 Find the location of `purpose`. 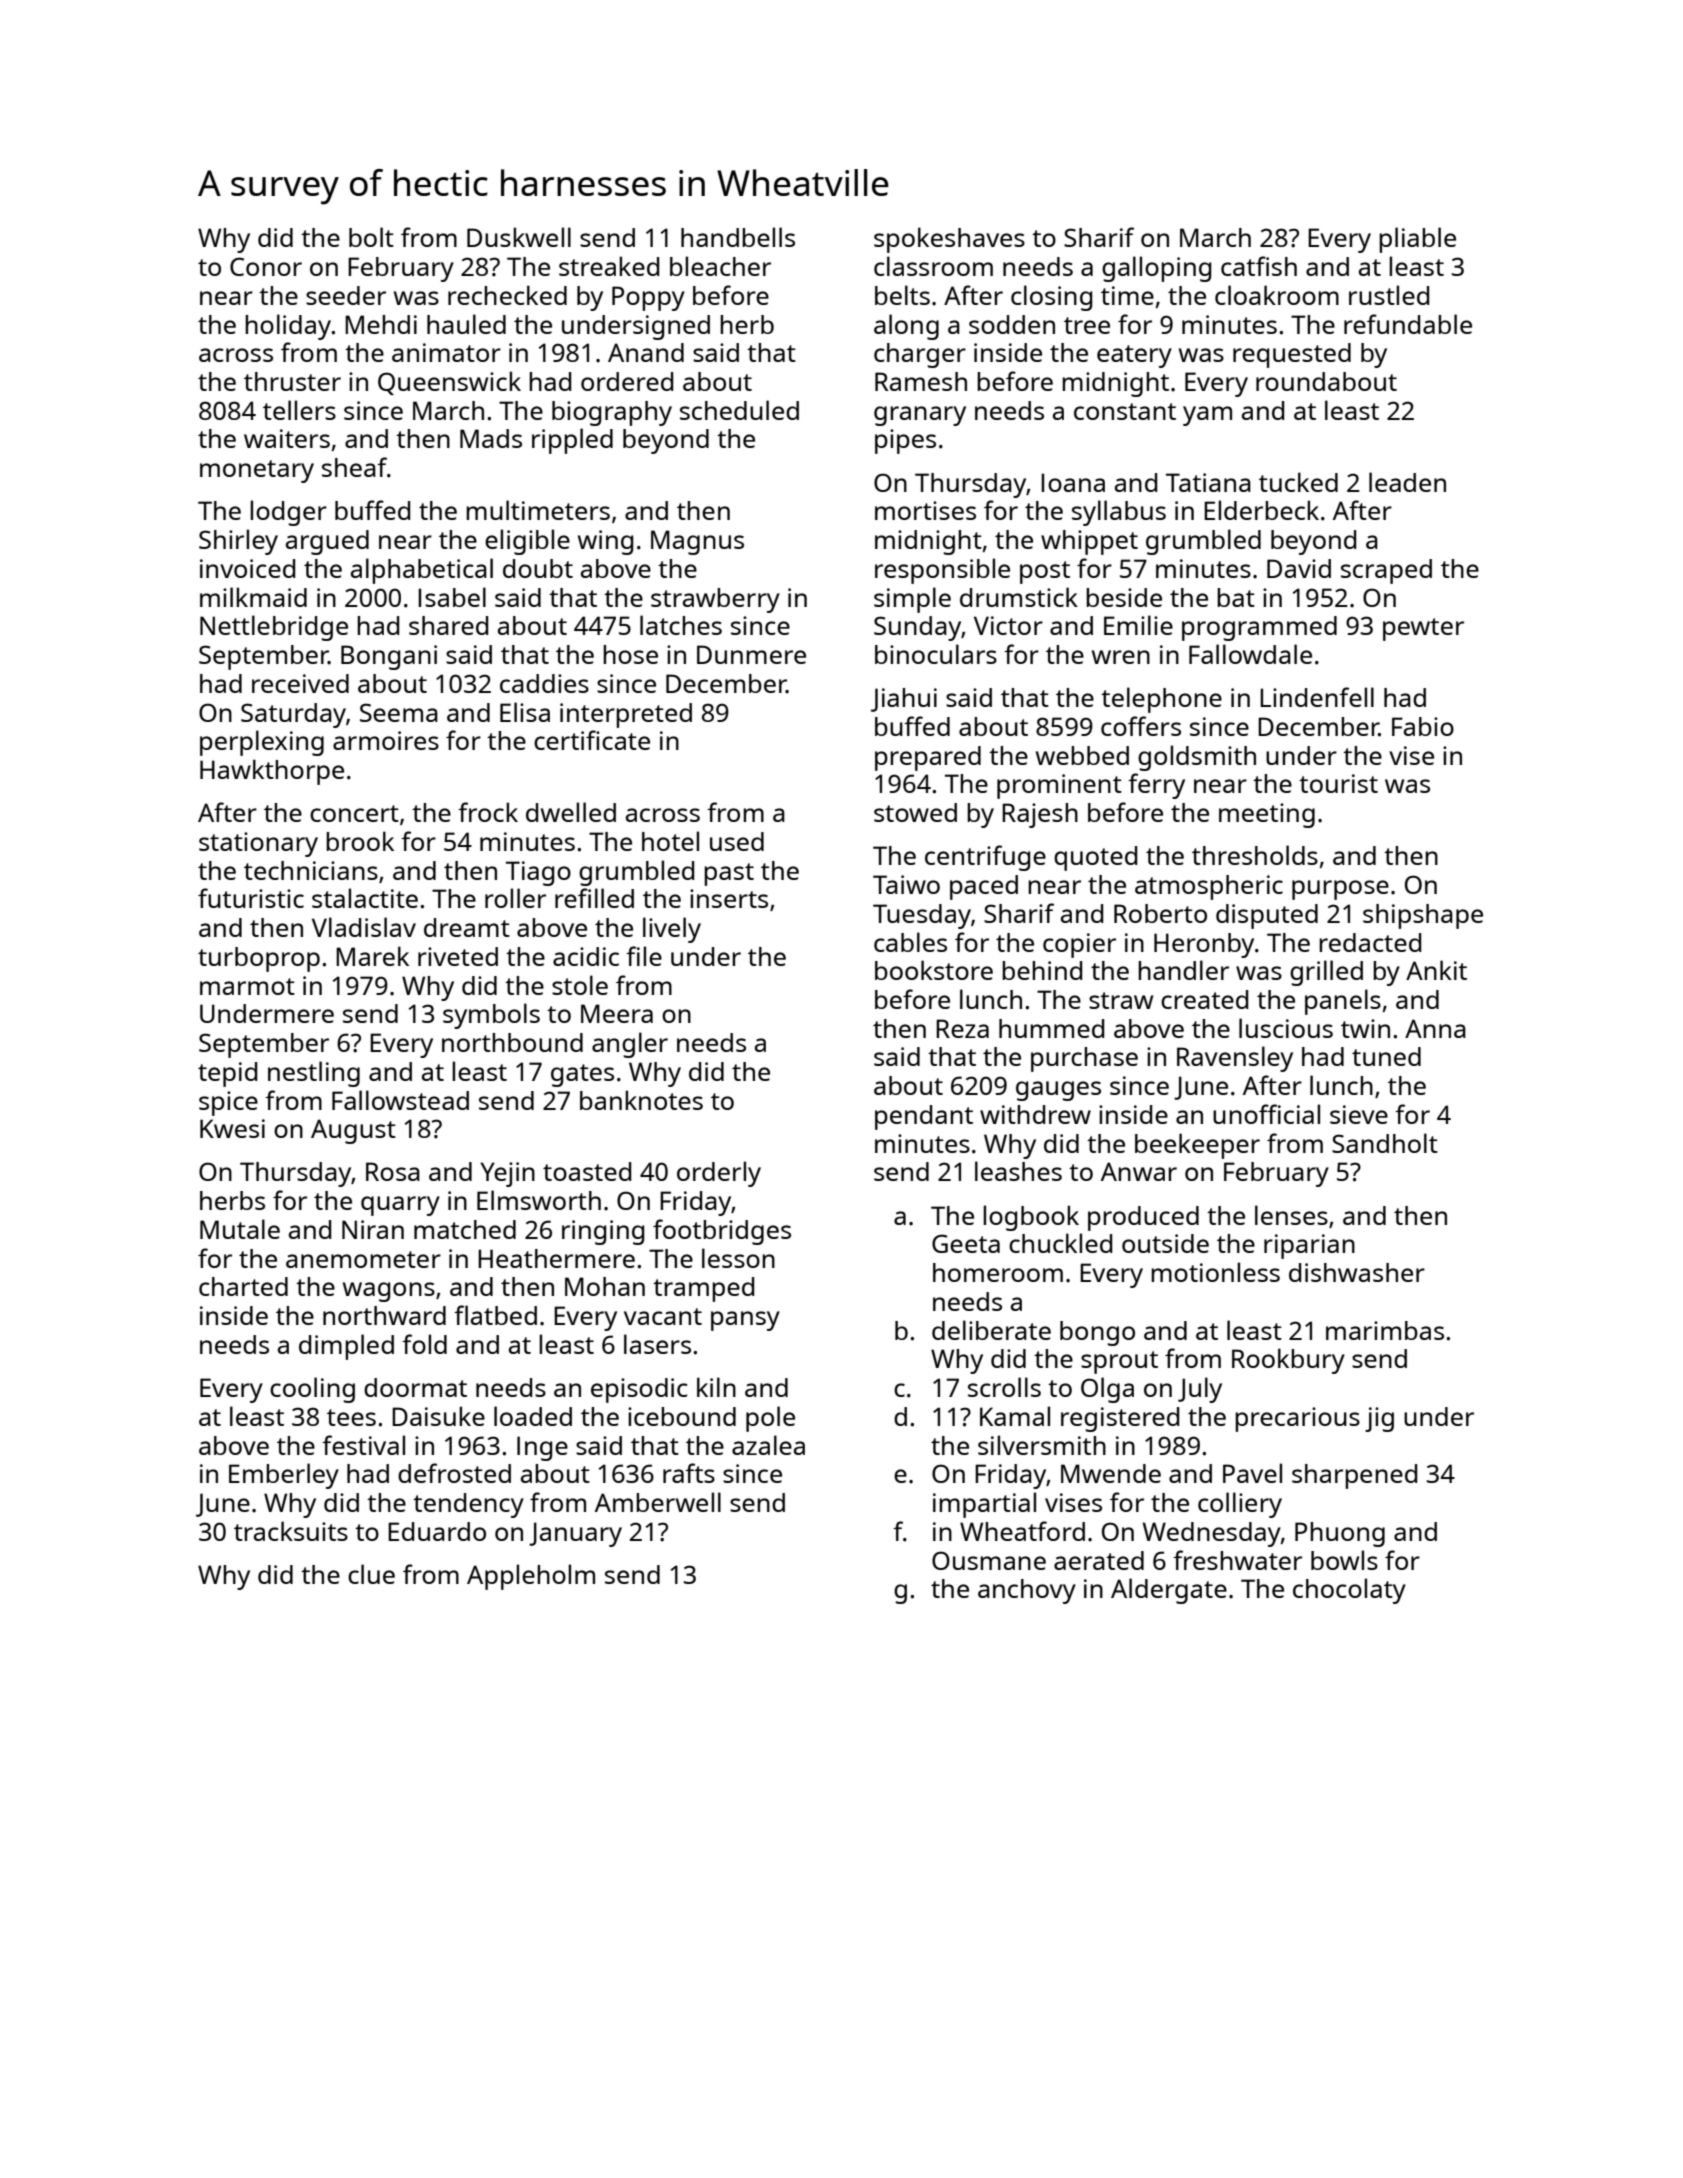

purpose is located at coordinates (1340, 890).
